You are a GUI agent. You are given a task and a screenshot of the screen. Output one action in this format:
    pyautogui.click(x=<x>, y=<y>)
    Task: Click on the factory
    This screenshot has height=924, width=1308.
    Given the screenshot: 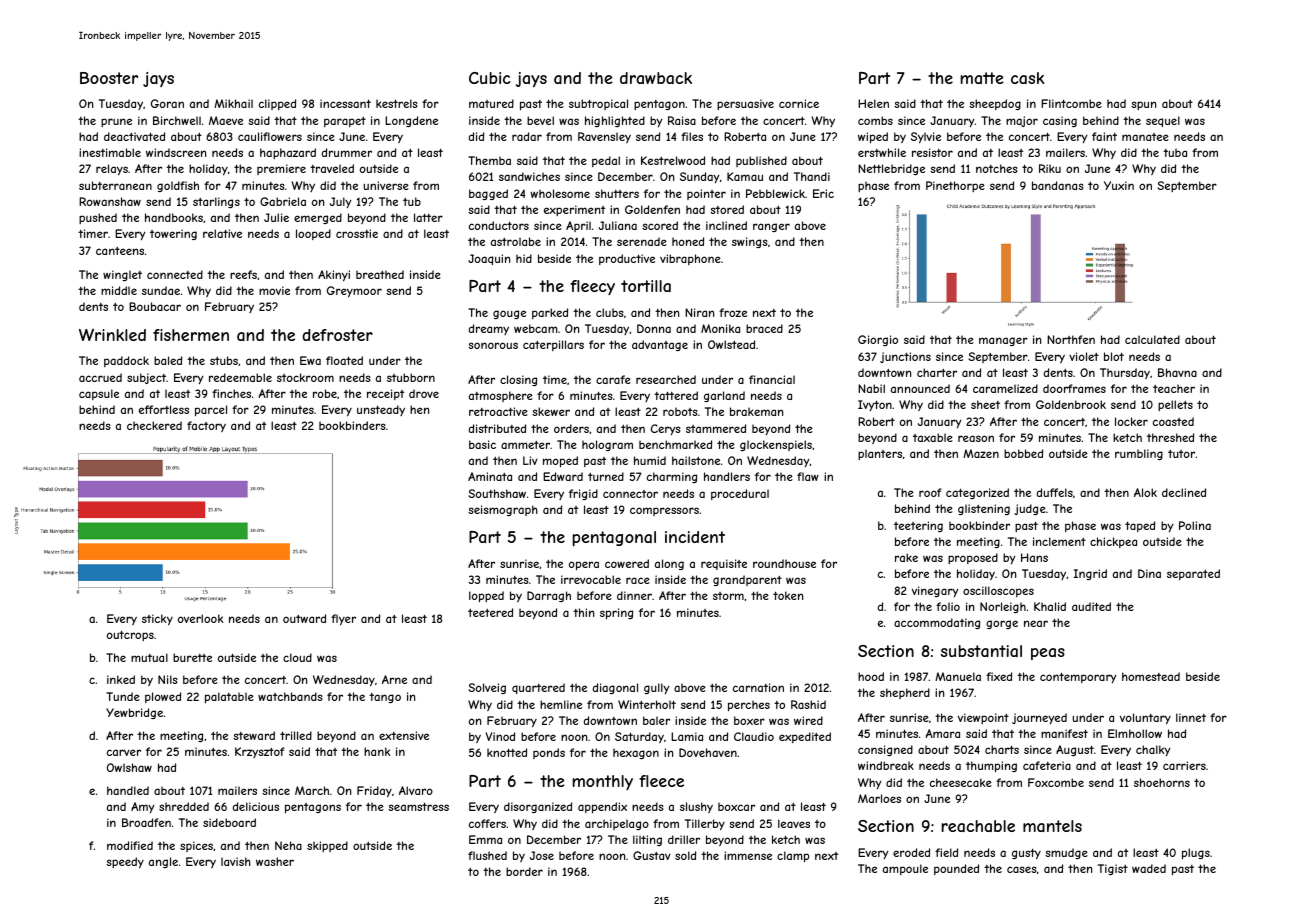 What is the action you would take?
    pyautogui.click(x=206, y=426)
